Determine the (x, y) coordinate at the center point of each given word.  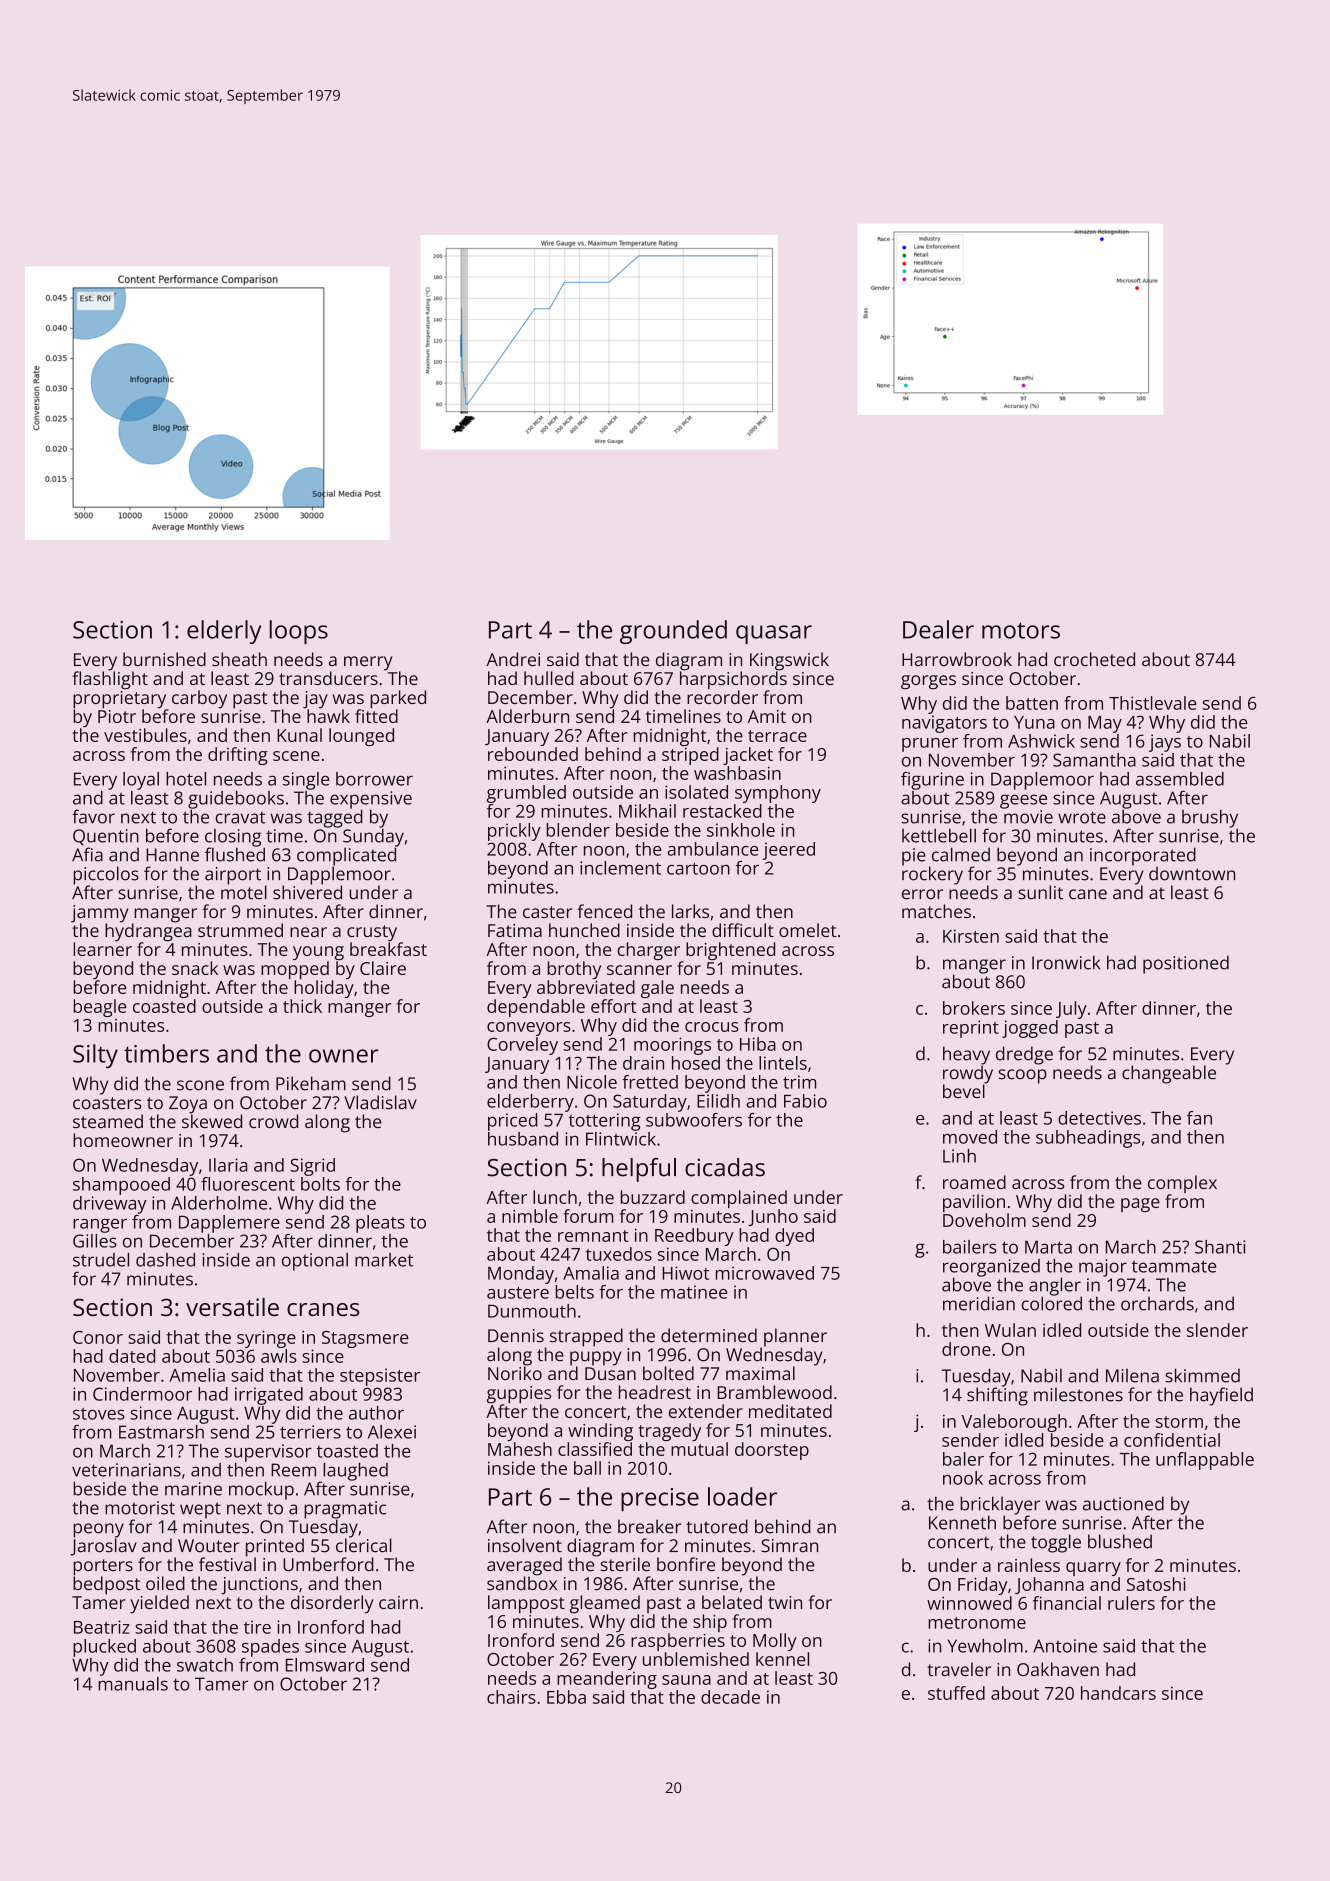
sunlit (1040, 892)
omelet (808, 930)
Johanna (1049, 1585)
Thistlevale (1153, 703)
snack (195, 968)
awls (279, 1356)
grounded (673, 632)
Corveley (522, 1046)
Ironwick (1066, 962)
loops (298, 632)
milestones (1078, 1394)
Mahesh (520, 1449)
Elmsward (325, 1665)
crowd (273, 1121)
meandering (607, 1680)
